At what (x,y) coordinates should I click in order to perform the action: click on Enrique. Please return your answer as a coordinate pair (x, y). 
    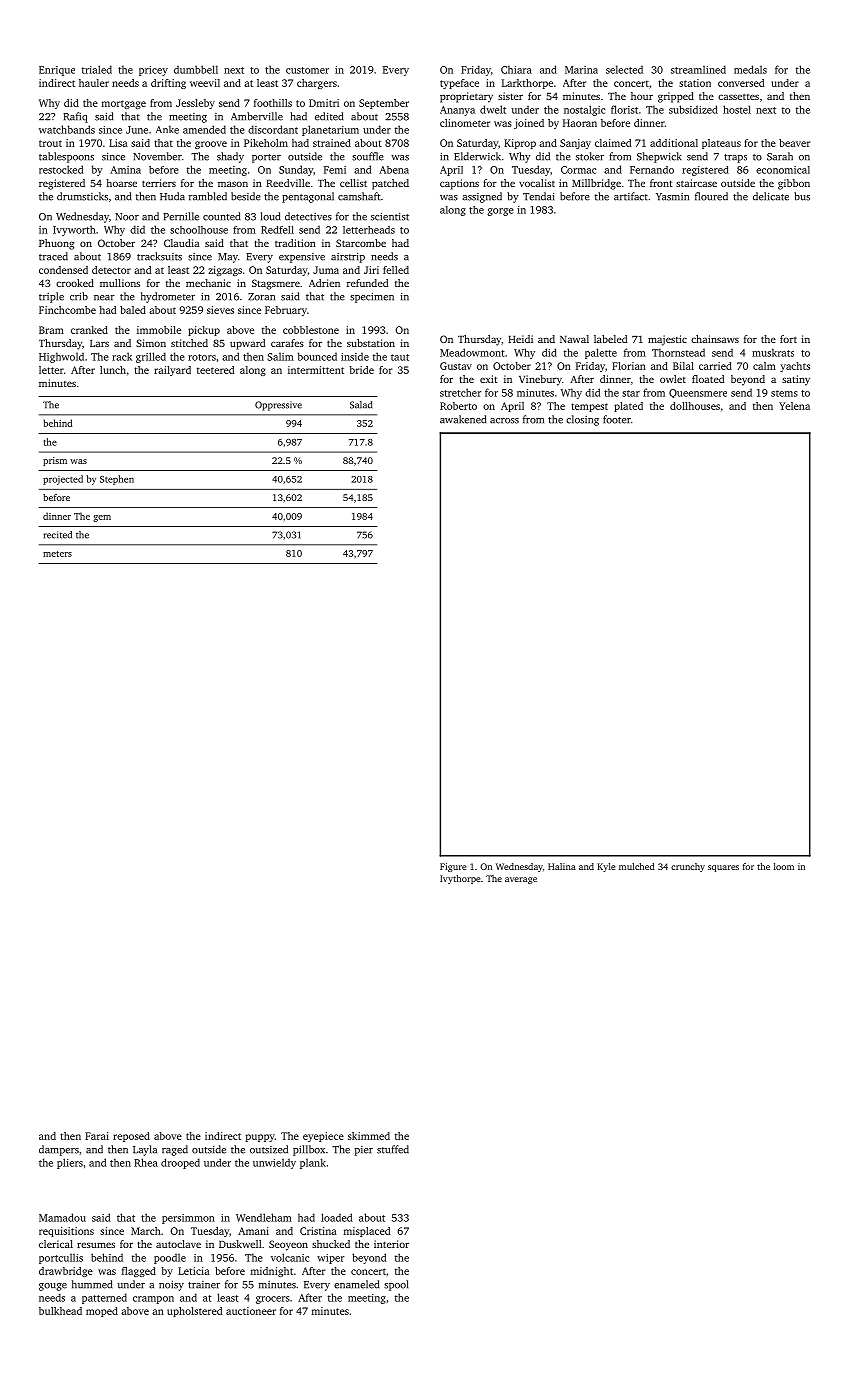
    Looking at the image, I should click on (57, 71).
